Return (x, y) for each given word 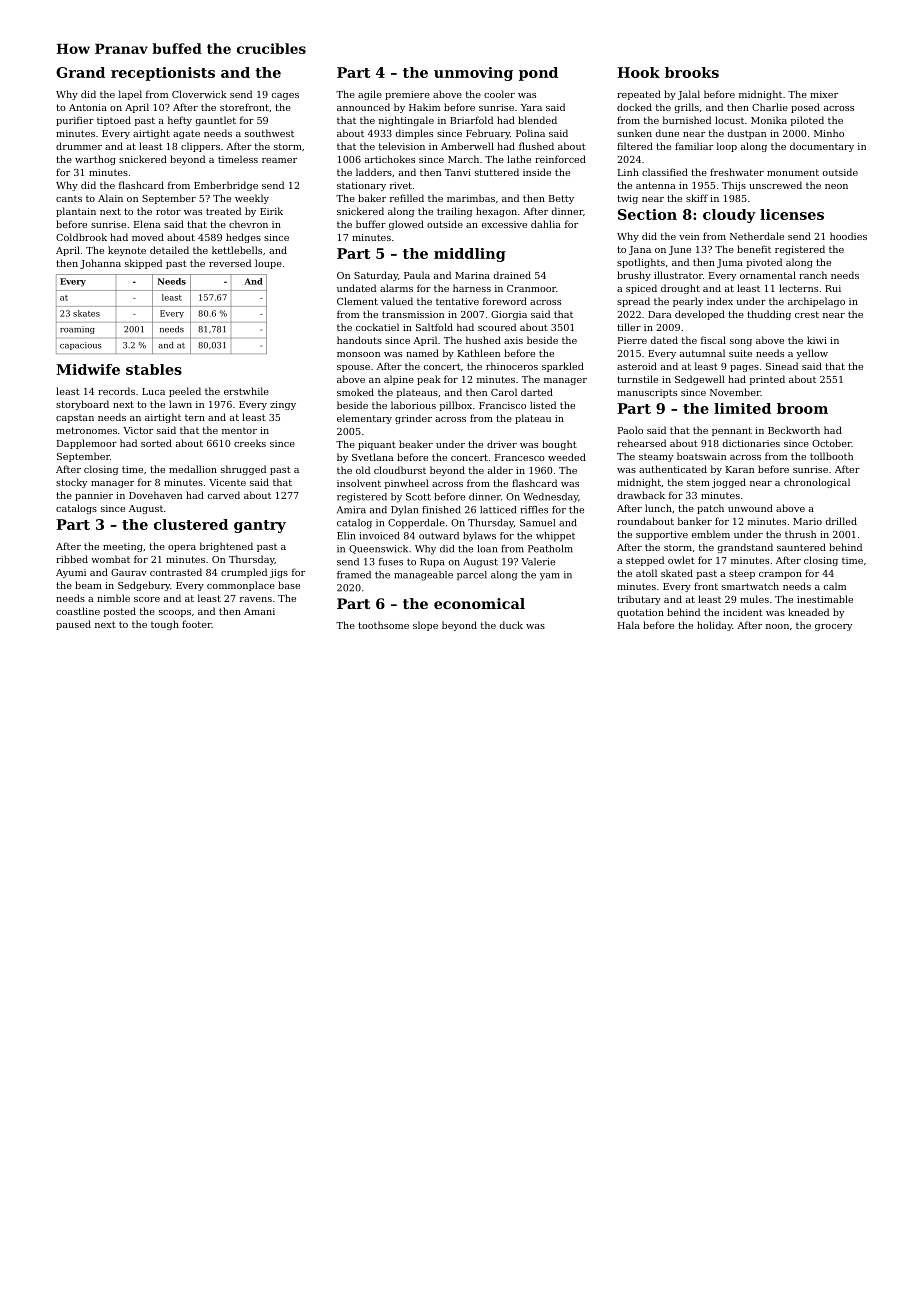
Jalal (689, 95)
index (720, 301)
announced (363, 107)
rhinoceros (512, 366)
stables (154, 369)
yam (550, 577)
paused (73, 625)
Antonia (88, 107)
